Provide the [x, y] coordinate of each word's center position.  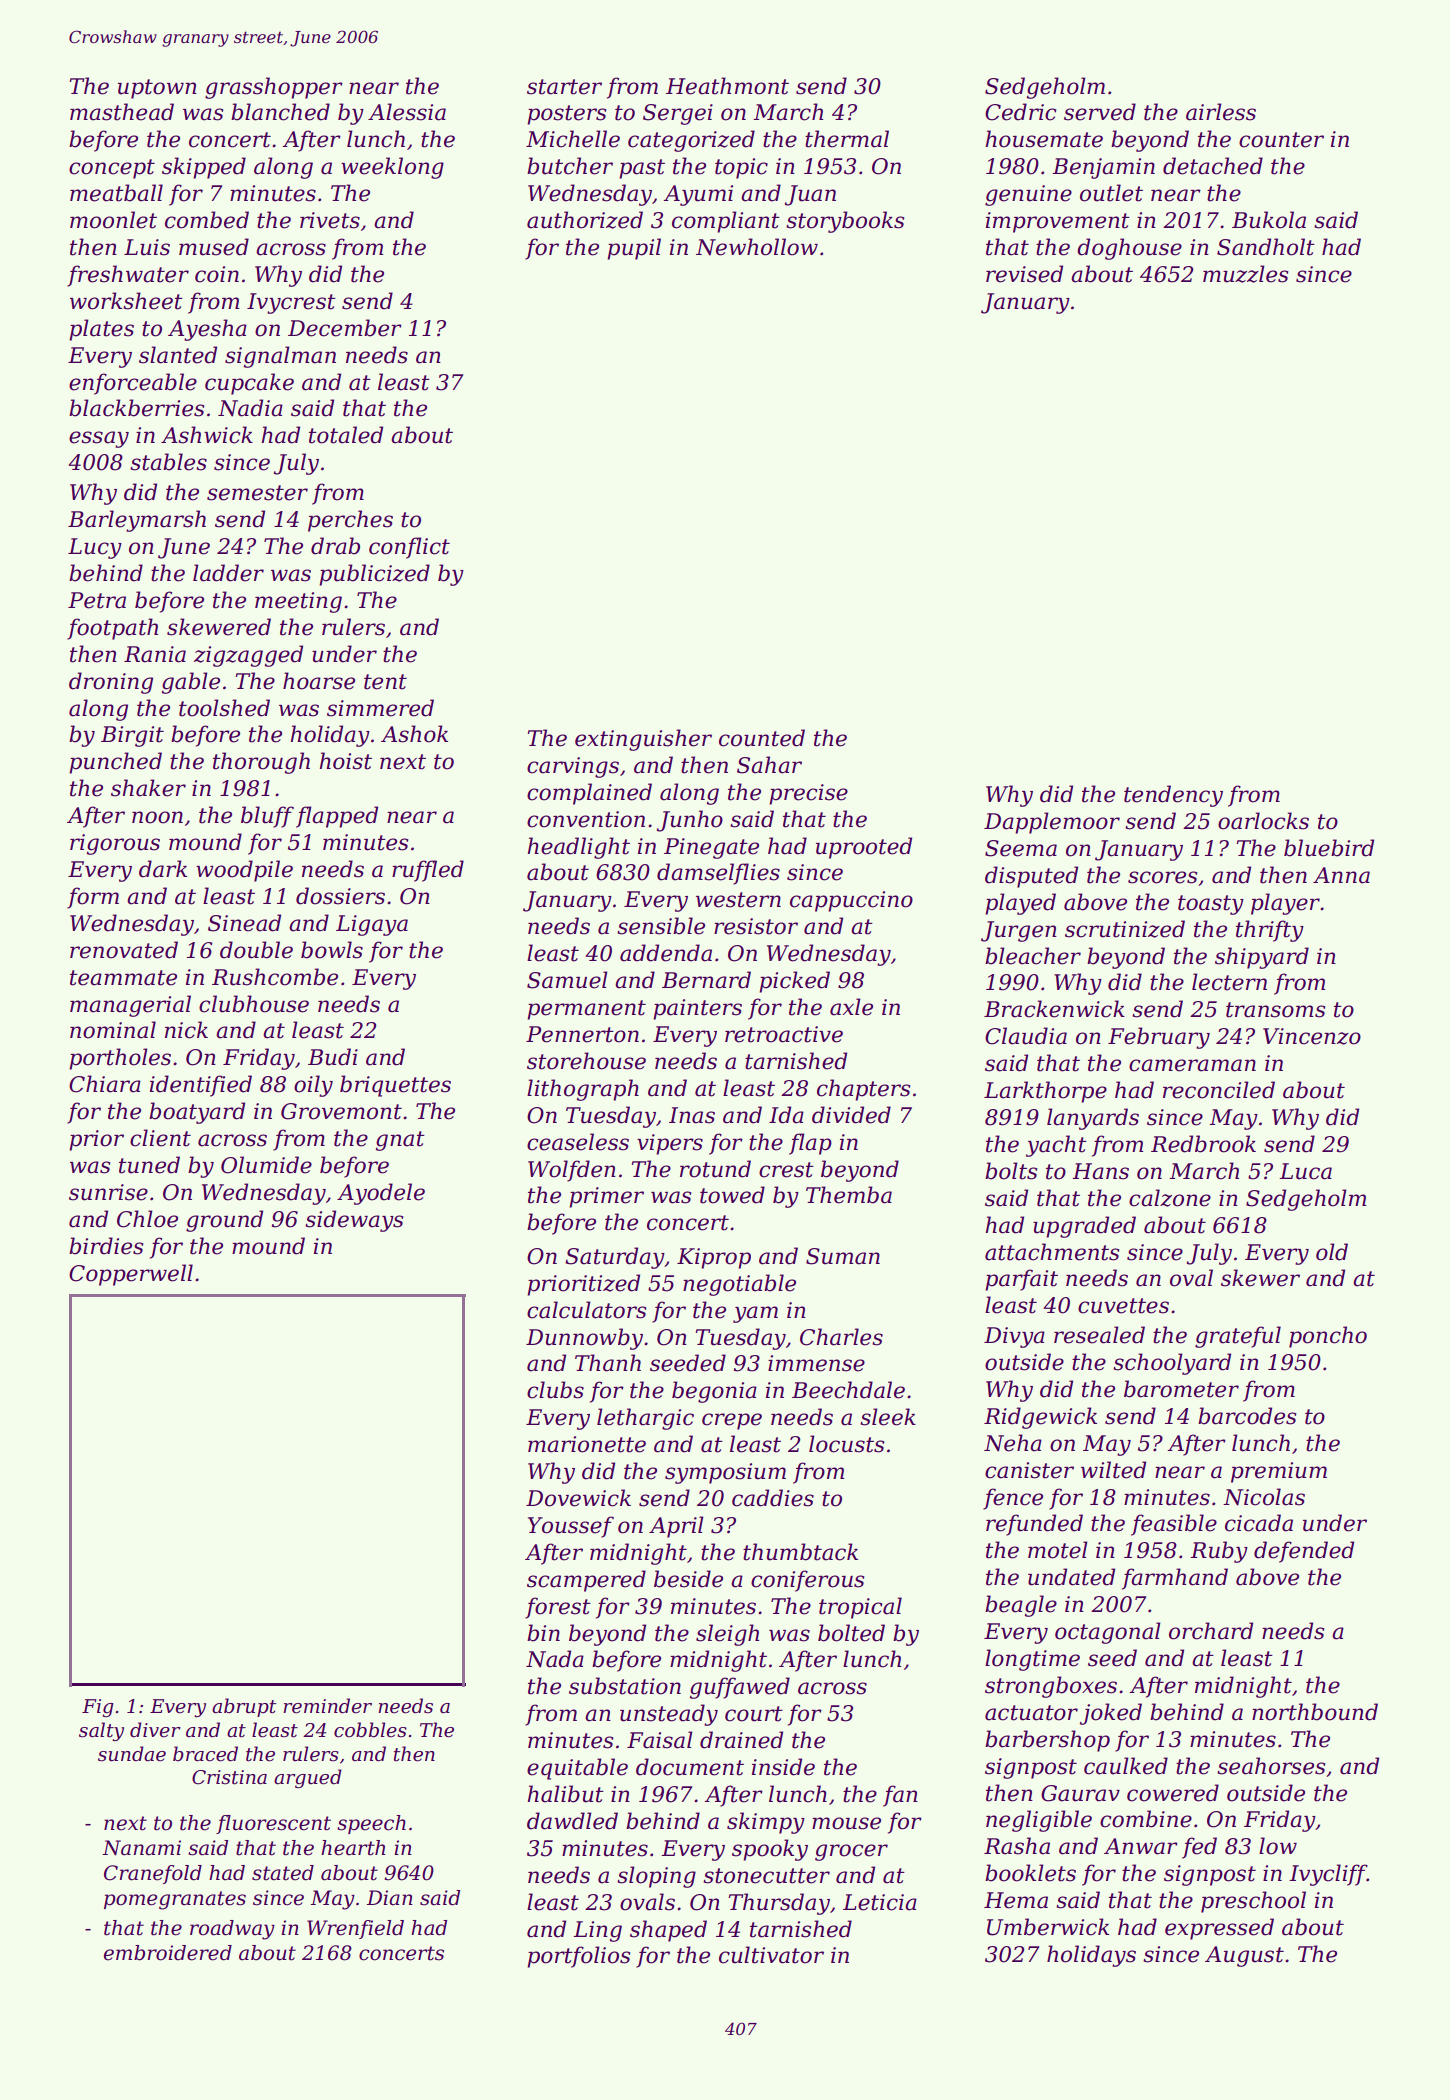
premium [1279, 1472]
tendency [1173, 796]
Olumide [266, 1165]
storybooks [845, 222]
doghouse [1129, 249]
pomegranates [175, 1900]
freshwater [128, 276]
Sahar [769, 765]
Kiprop [714, 1258]
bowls [332, 950]
